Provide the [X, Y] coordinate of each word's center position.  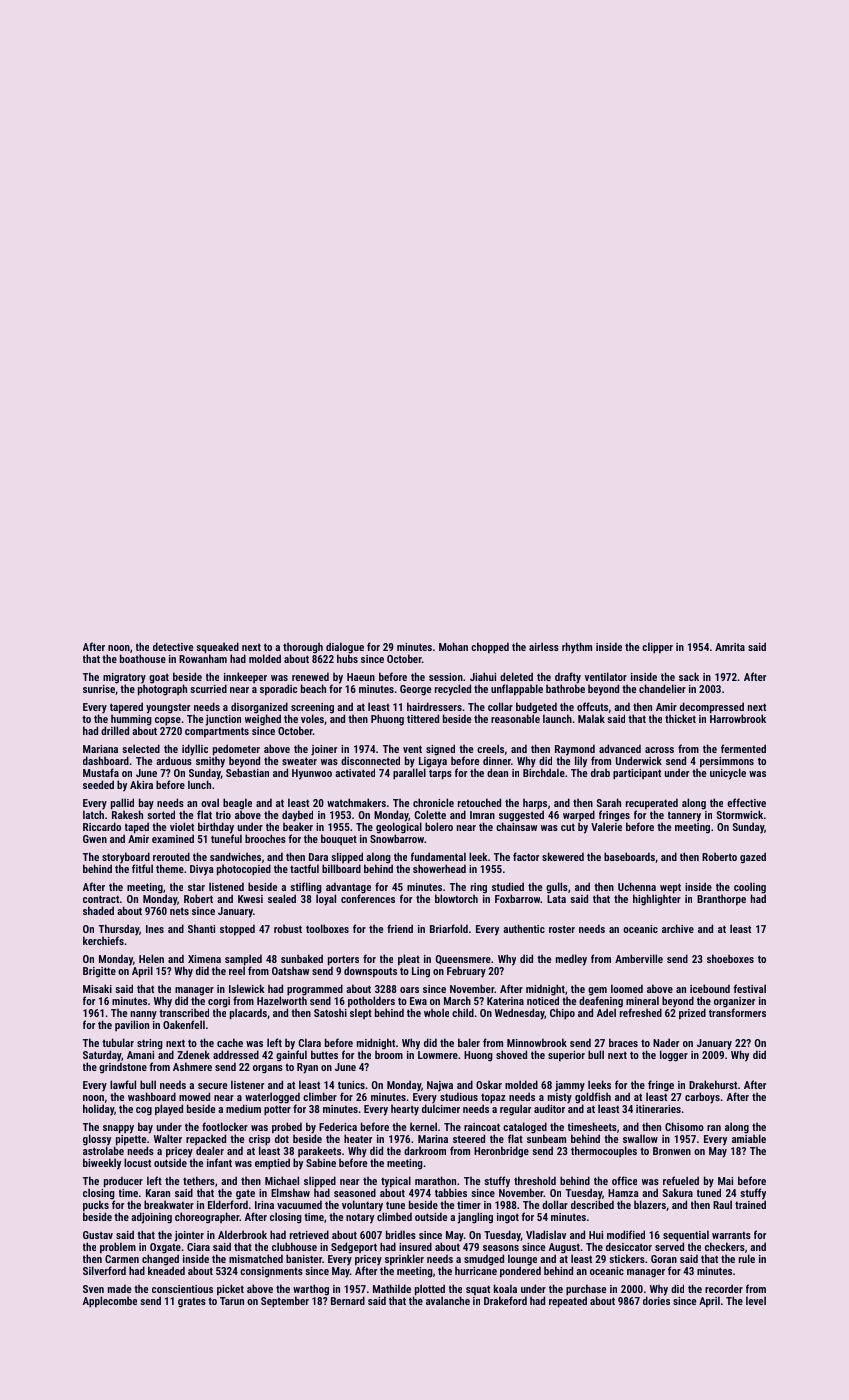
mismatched [256, 1258]
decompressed [712, 707]
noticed [543, 1000]
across [659, 750]
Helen [151, 958]
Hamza [623, 1193]
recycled [453, 690]
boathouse [143, 658]
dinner [497, 760]
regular [515, 1110]
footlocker [225, 1126]
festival [749, 988]
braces [623, 1042]
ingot [508, 1218]
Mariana [100, 749]
